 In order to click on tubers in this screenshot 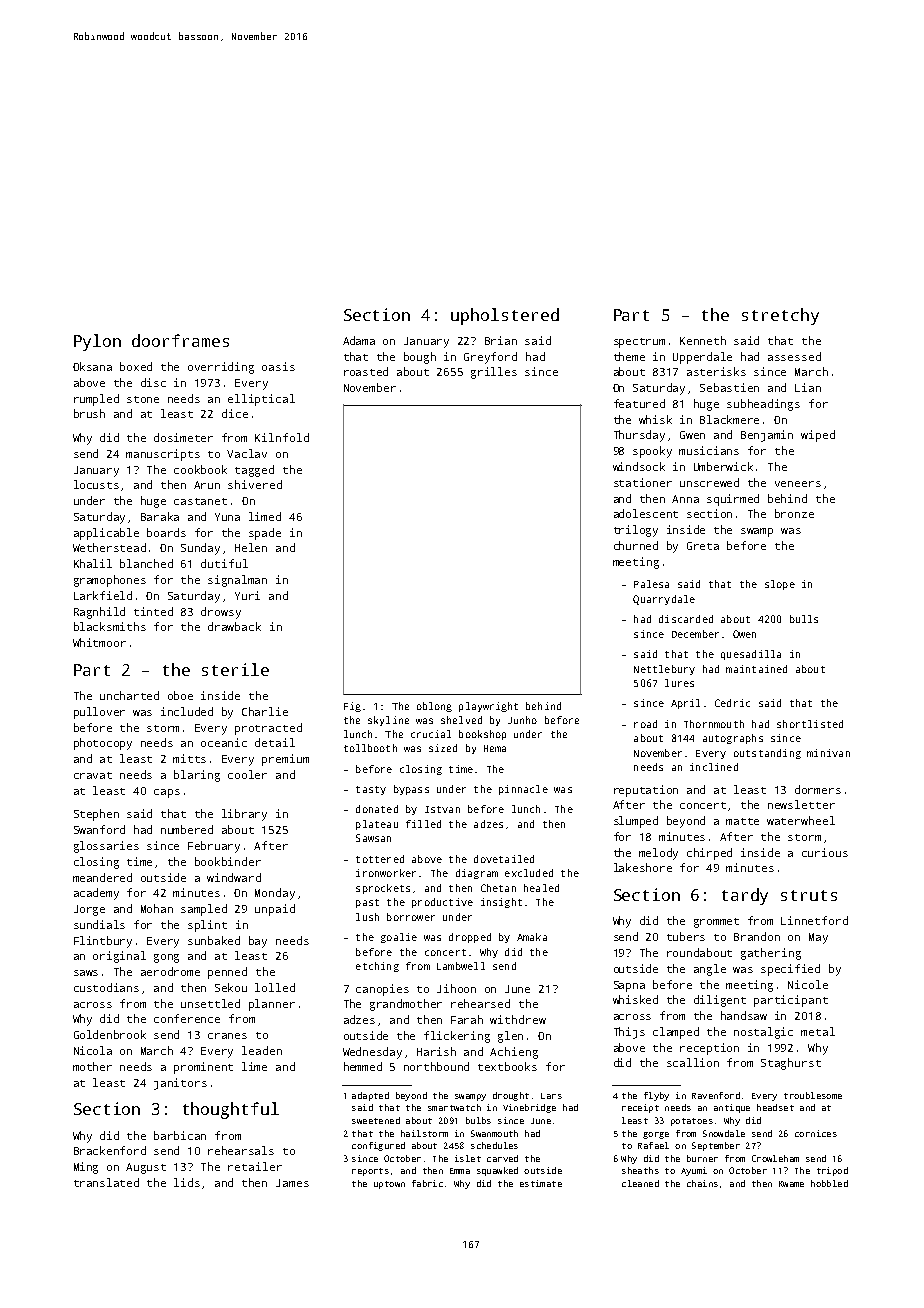, I will do `click(686, 936)`.
